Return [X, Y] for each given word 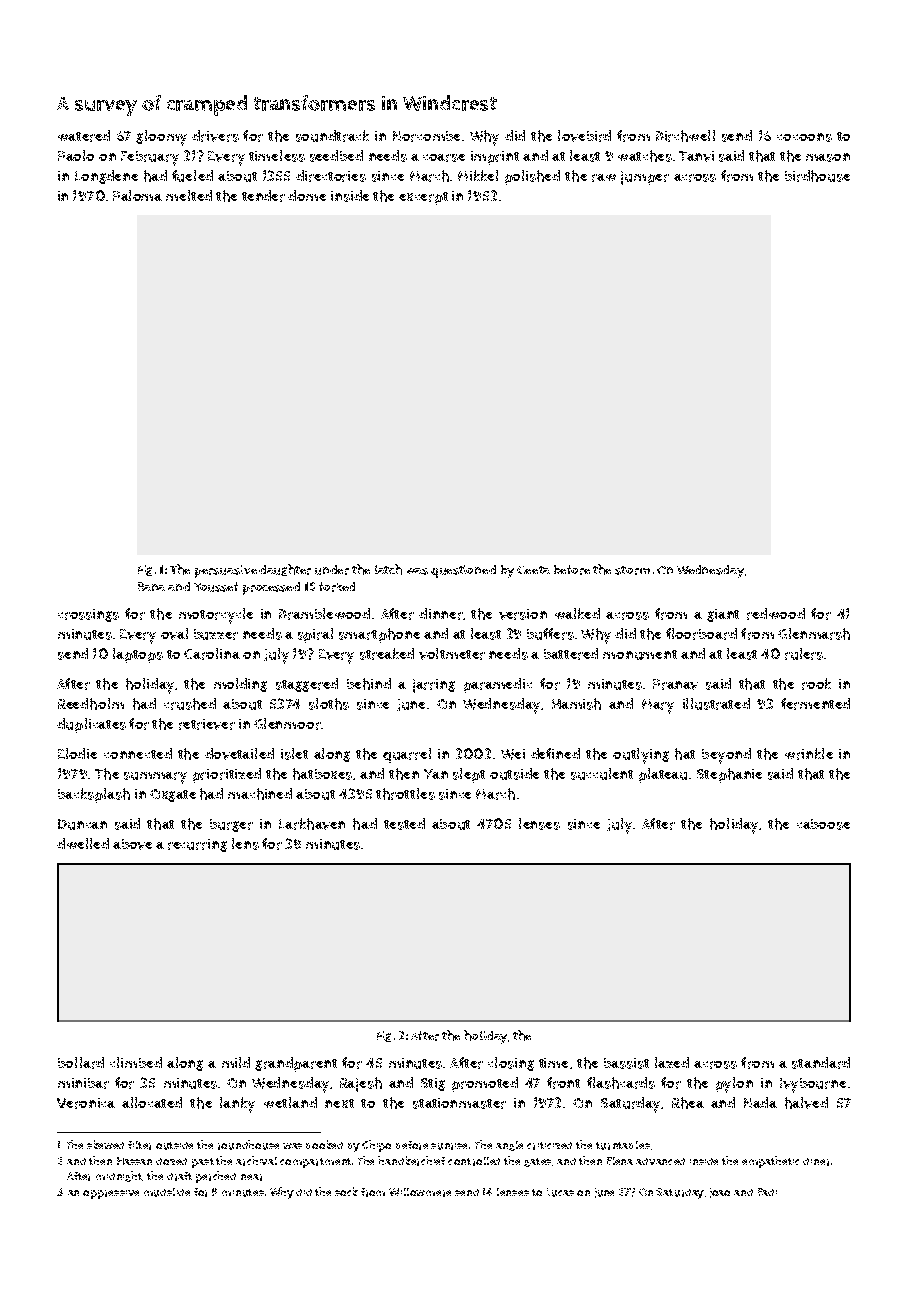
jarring [434, 686]
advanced [660, 1161]
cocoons [804, 137]
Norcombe [426, 136]
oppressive [111, 1194]
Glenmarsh [814, 634]
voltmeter [452, 654]
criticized [549, 1146]
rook [816, 684]
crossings [88, 615]
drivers [215, 136]
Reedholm [91, 704]
